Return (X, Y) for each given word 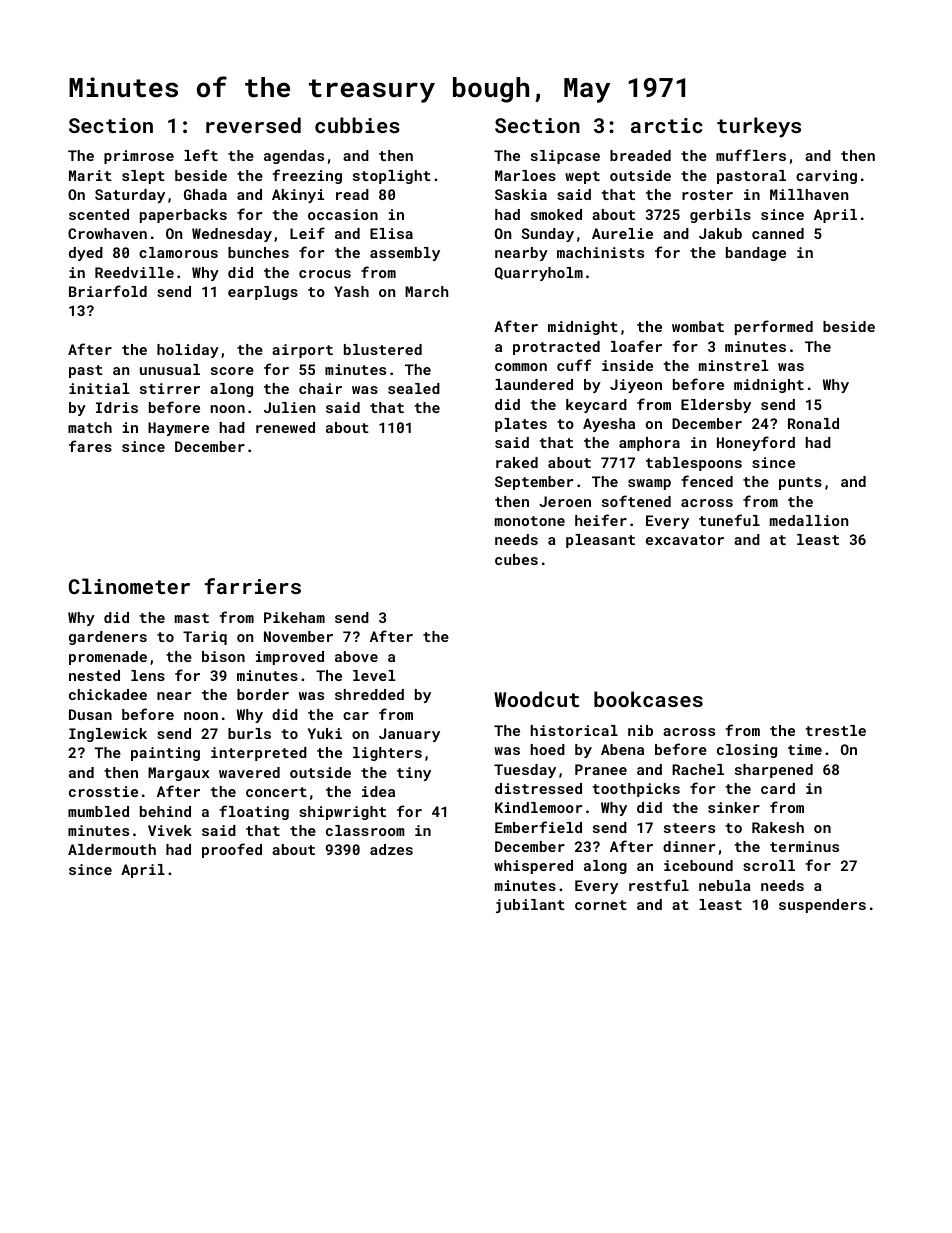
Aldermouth (112, 849)
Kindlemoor (538, 807)
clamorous (178, 252)
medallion (809, 520)
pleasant (600, 541)
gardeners (108, 638)
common (521, 367)
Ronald (813, 423)
